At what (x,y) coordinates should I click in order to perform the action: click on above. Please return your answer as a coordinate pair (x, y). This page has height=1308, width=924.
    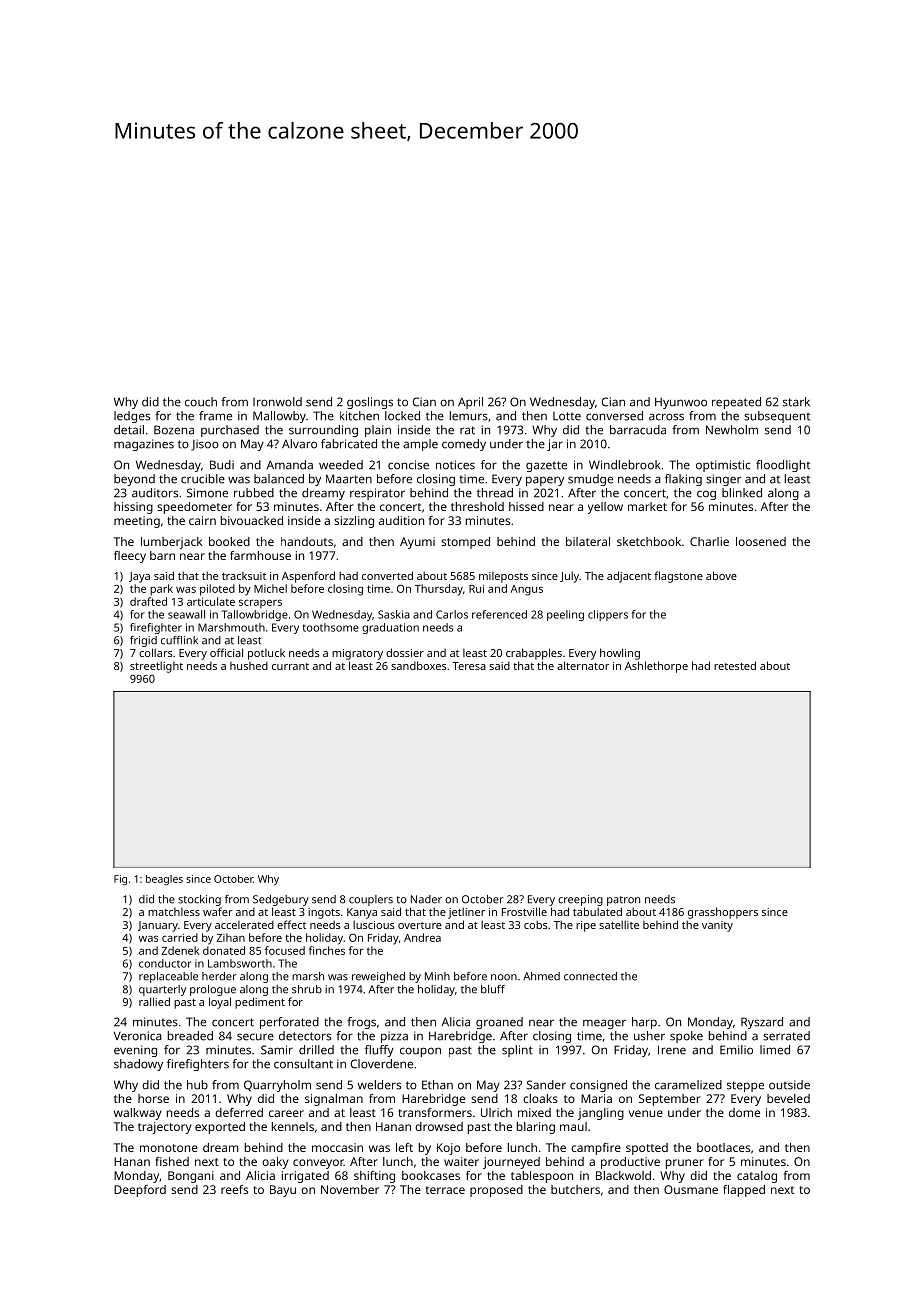
    Looking at the image, I should click on (721, 575).
